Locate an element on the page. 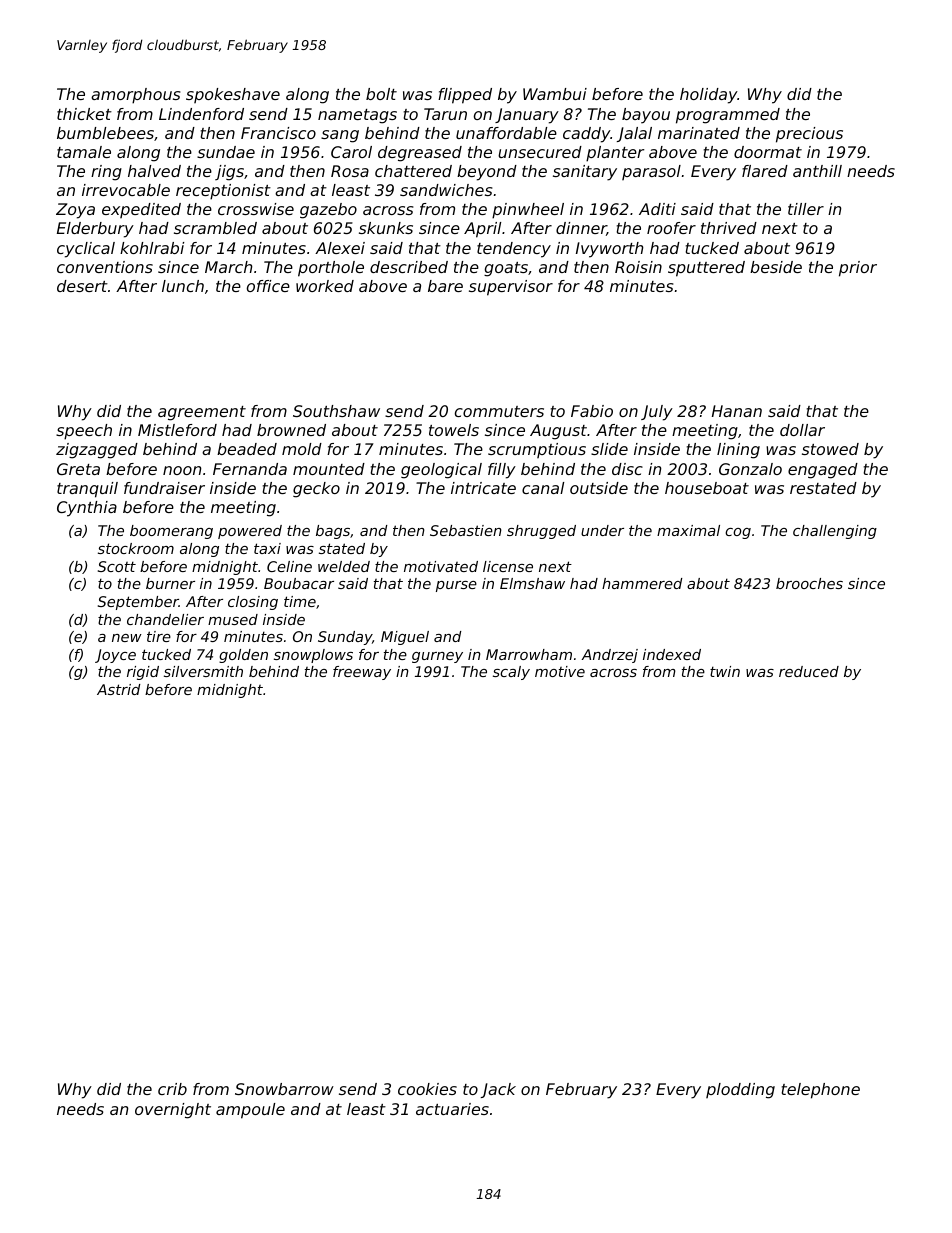 The height and width of the document is (1233, 952). twin is located at coordinates (725, 671).
